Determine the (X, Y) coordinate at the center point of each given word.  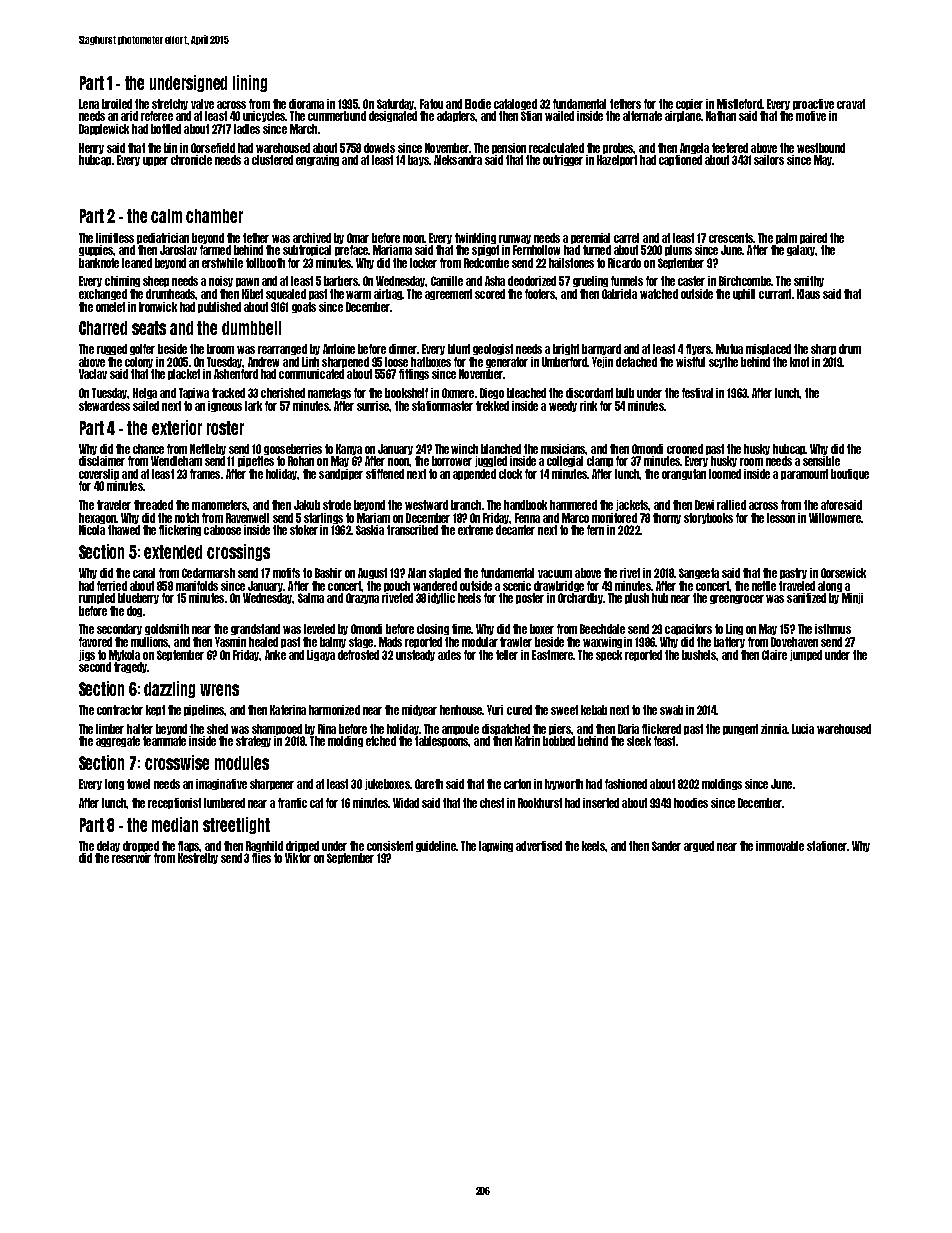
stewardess (104, 406)
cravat (851, 104)
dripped (302, 846)
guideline (436, 846)
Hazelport (617, 160)
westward (426, 505)
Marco (575, 518)
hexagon (97, 518)
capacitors (688, 629)
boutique (850, 474)
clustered (272, 160)
